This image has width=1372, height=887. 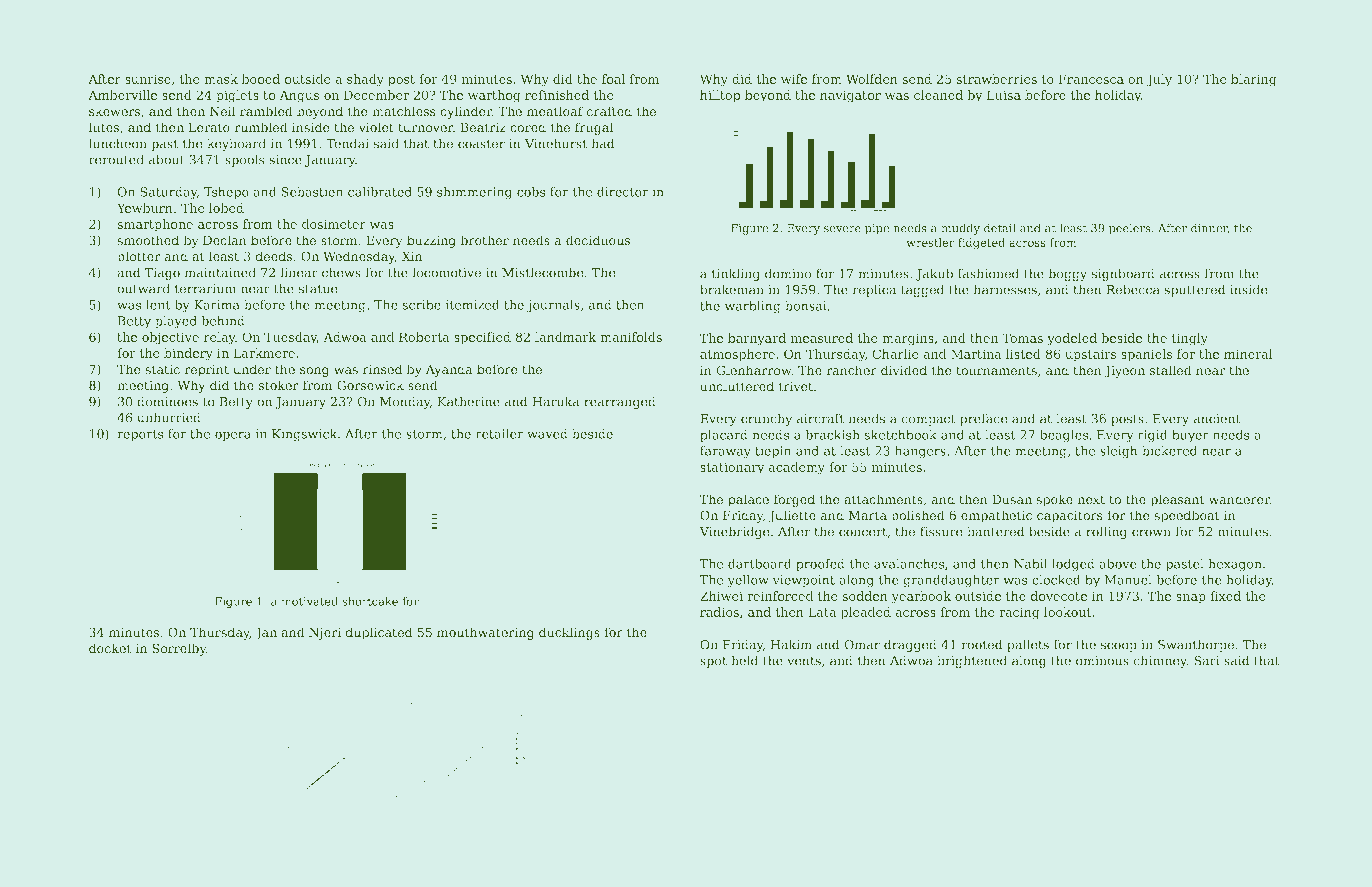 I want to click on Angus, so click(x=299, y=96).
